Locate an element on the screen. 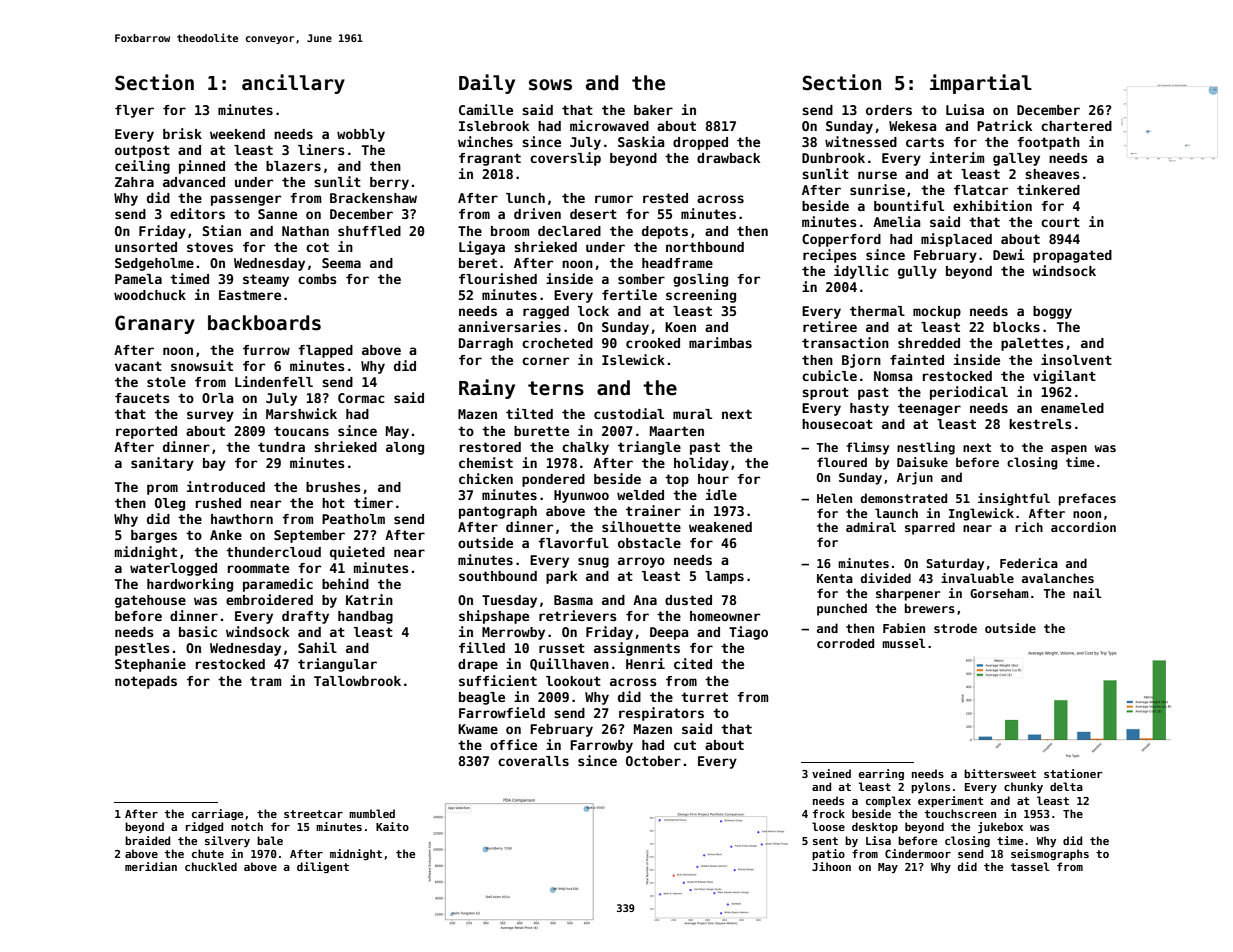  paramedic is located at coordinates (278, 585).
